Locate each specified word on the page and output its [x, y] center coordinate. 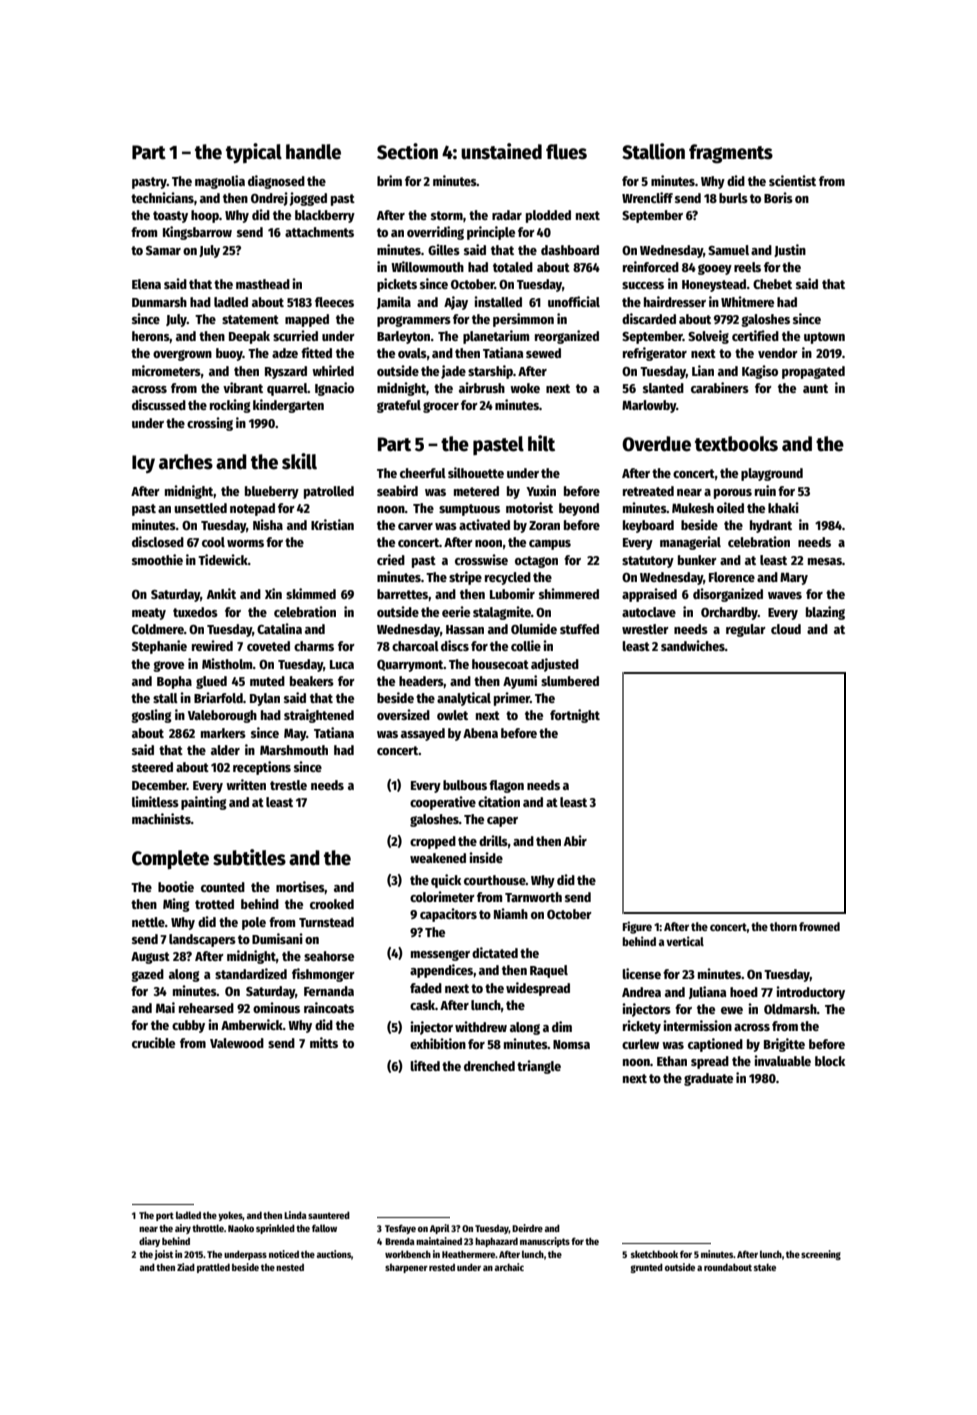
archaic [509, 1267]
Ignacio [334, 389]
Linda [295, 1215]
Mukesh [693, 508]
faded [426, 988]
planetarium [496, 337]
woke [525, 388]
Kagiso [760, 372]
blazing [825, 613]
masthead [263, 284]
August [150, 958]
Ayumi [520, 682]
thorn [783, 926]
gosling [151, 716]
